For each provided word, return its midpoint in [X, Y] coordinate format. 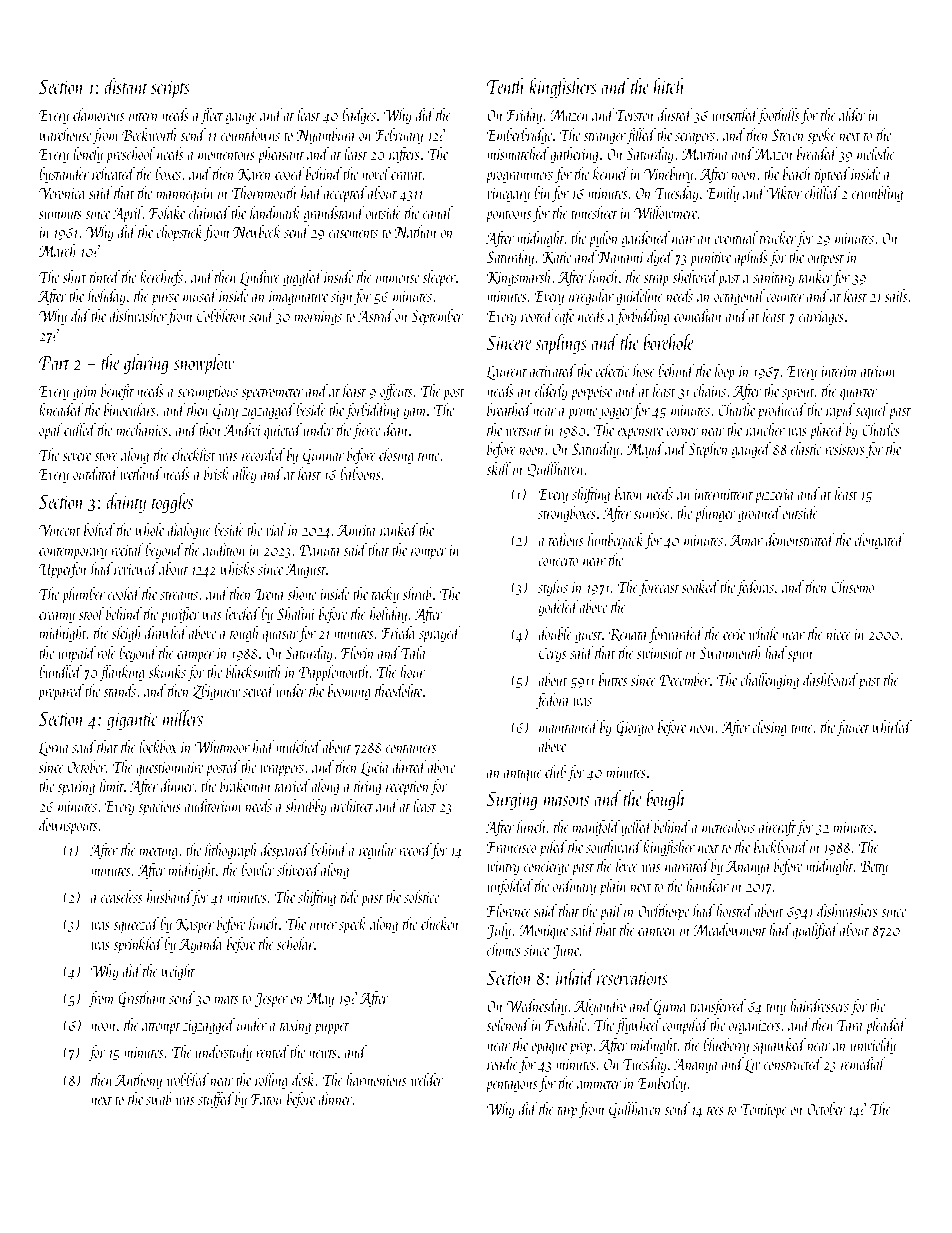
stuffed [216, 1100]
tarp [567, 1112]
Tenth [506, 86]
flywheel [638, 1026]
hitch [669, 86]
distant [126, 86]
